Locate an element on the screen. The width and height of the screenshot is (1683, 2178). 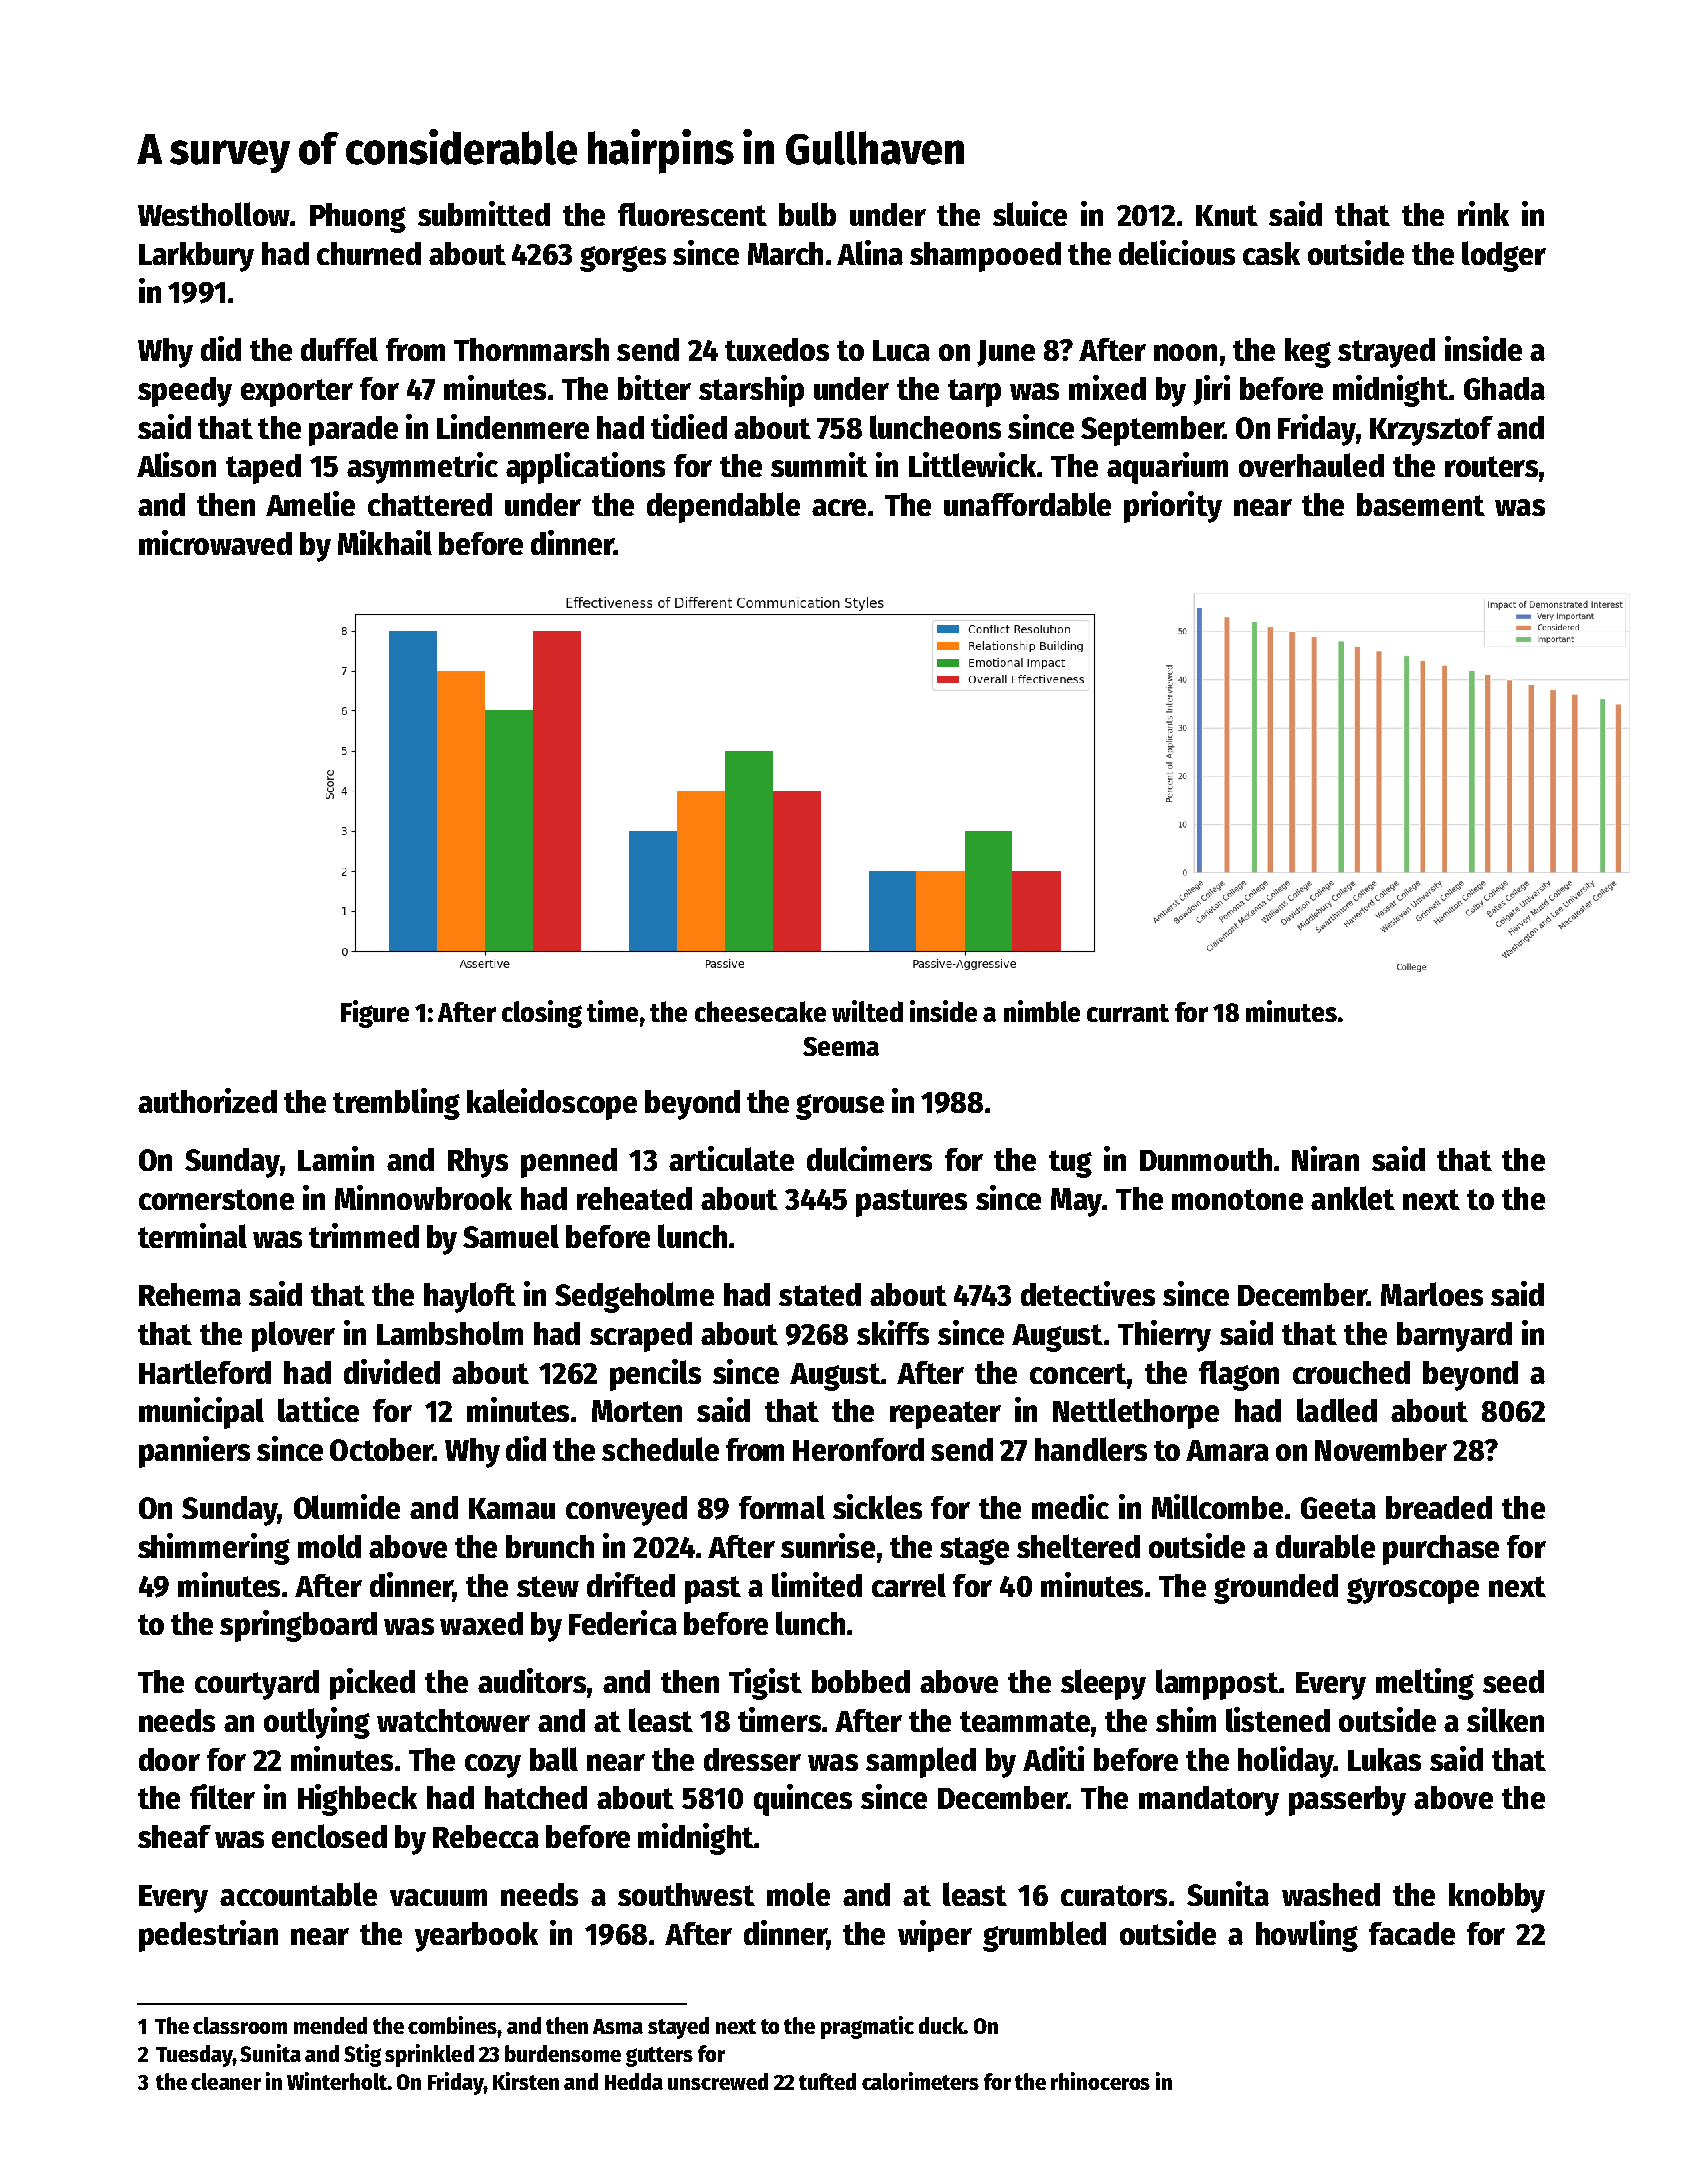
carrel is located at coordinates (909, 1585).
